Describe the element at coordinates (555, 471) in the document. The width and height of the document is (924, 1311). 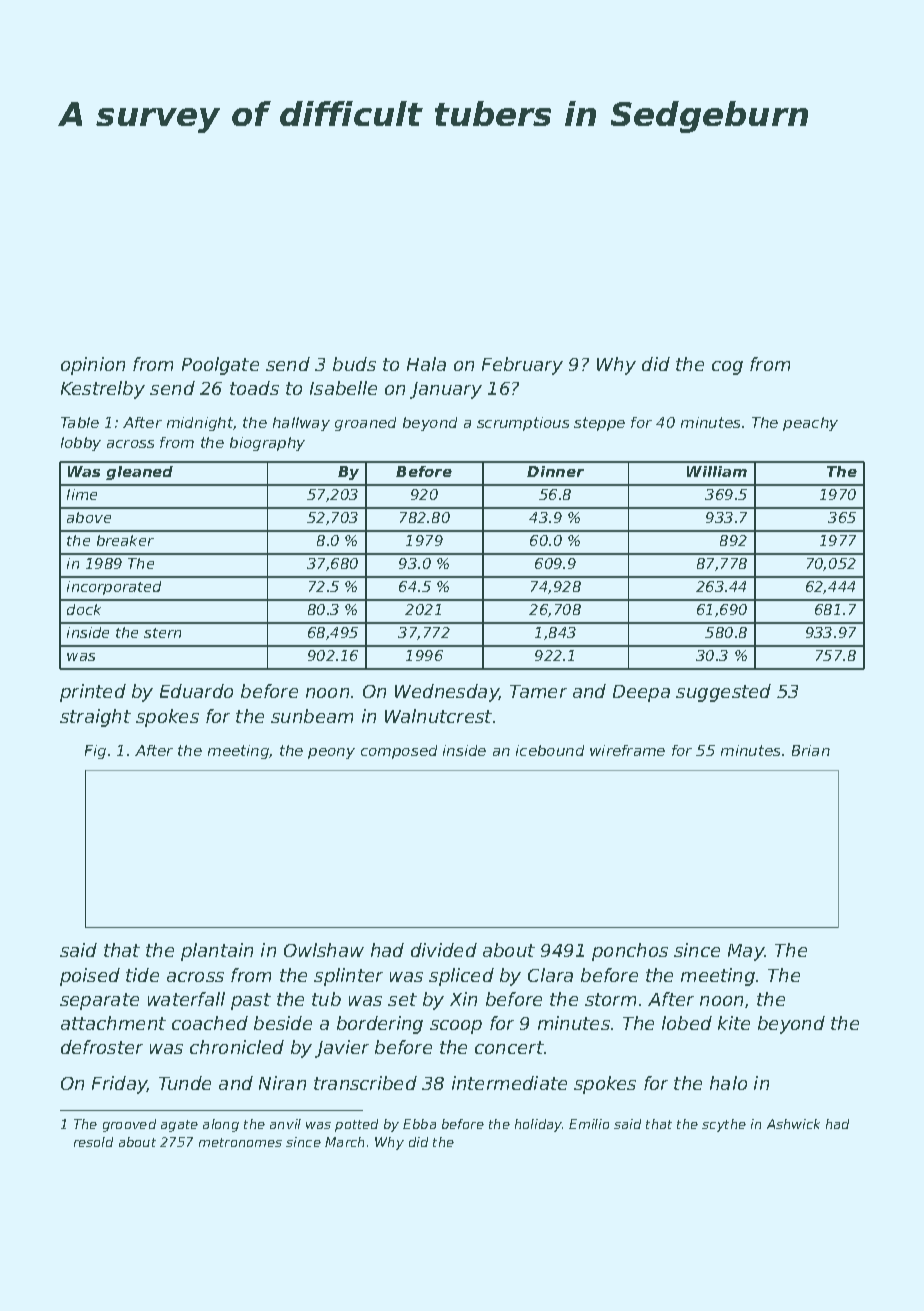
I see `Dinner` at that location.
